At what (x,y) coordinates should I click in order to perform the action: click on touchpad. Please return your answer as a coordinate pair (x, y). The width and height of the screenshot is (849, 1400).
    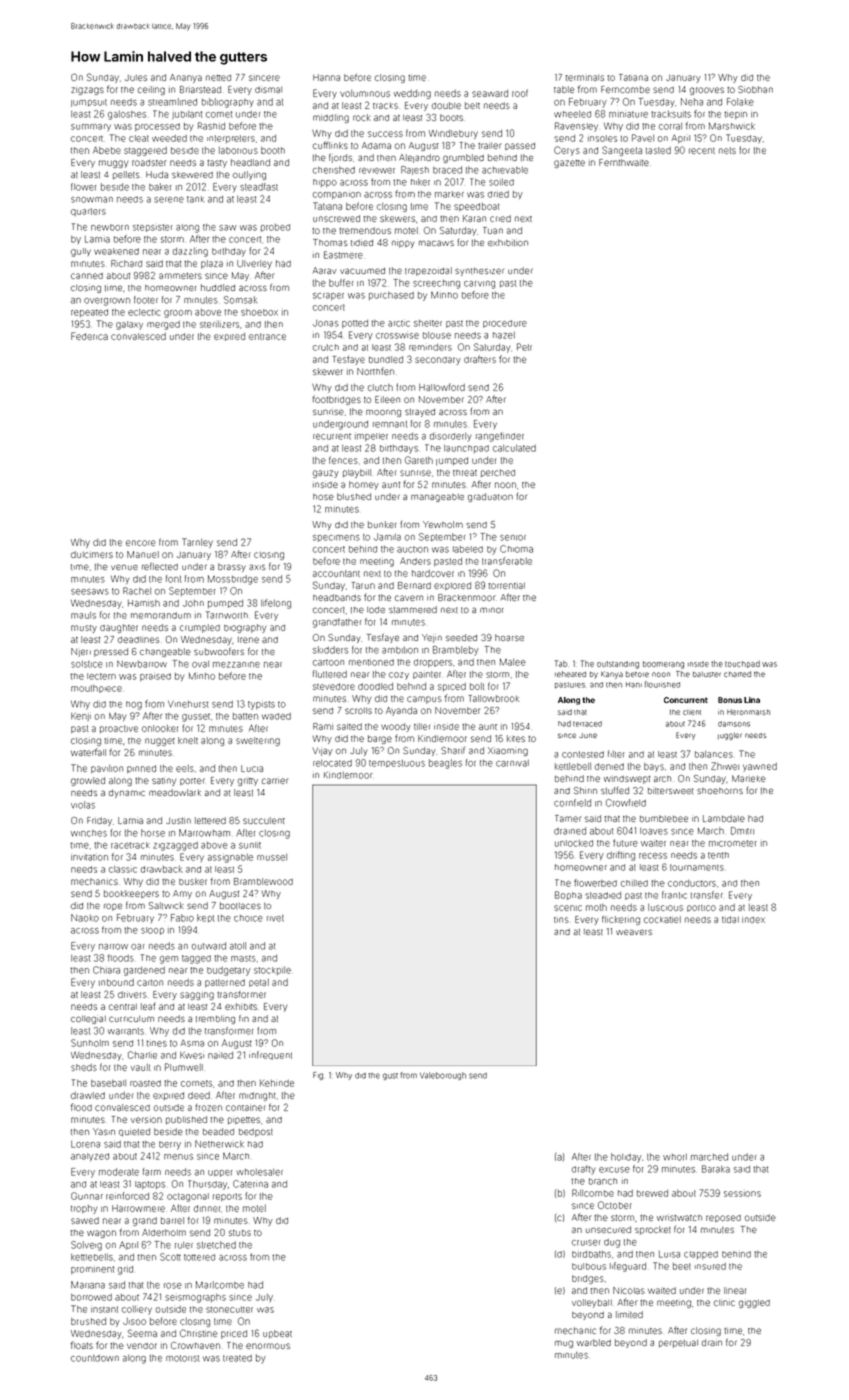
    Looking at the image, I should click on (742, 664).
